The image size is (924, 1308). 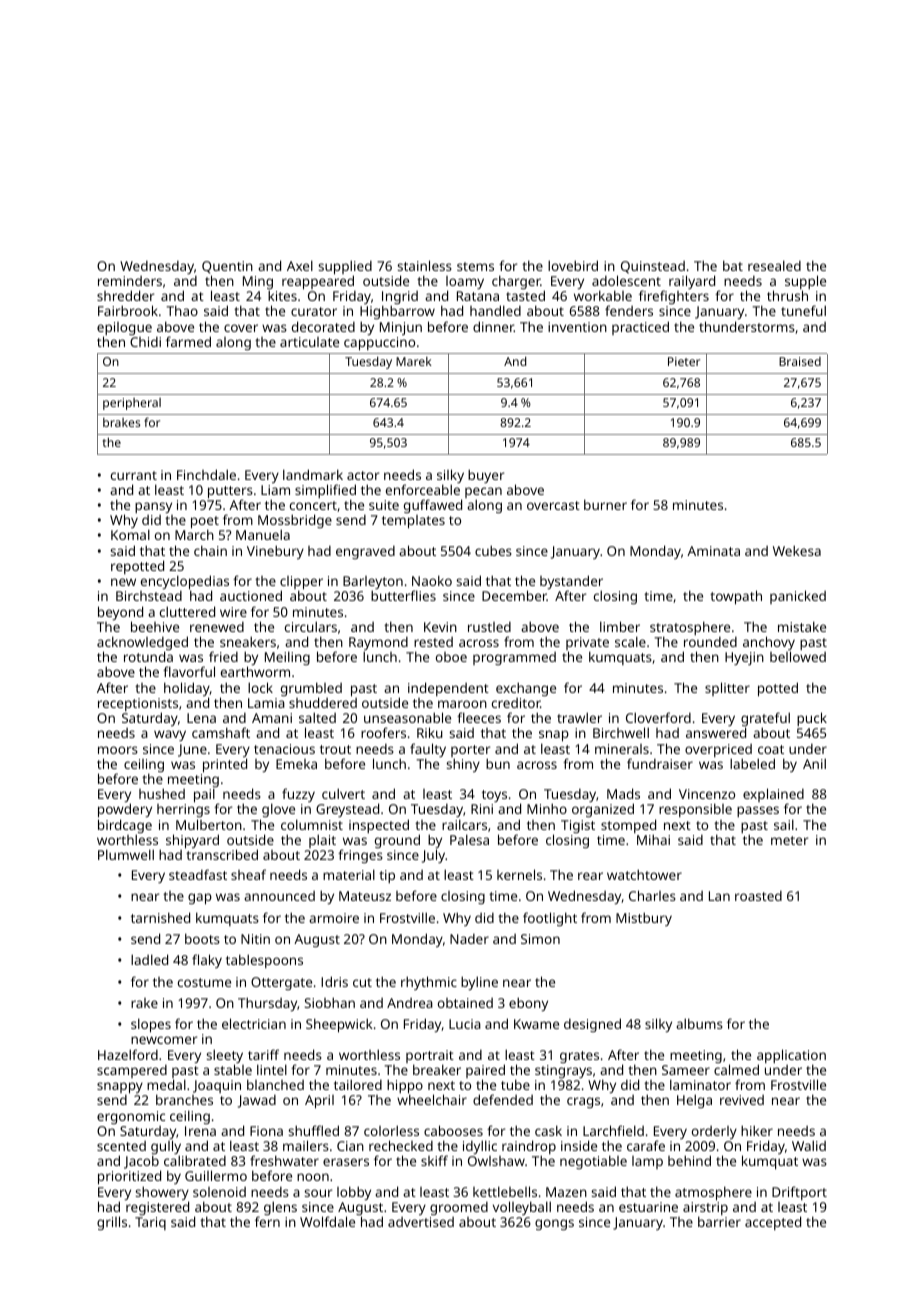 What do you see at coordinates (347, 810) in the screenshot?
I see `Greystead` at bounding box center [347, 810].
